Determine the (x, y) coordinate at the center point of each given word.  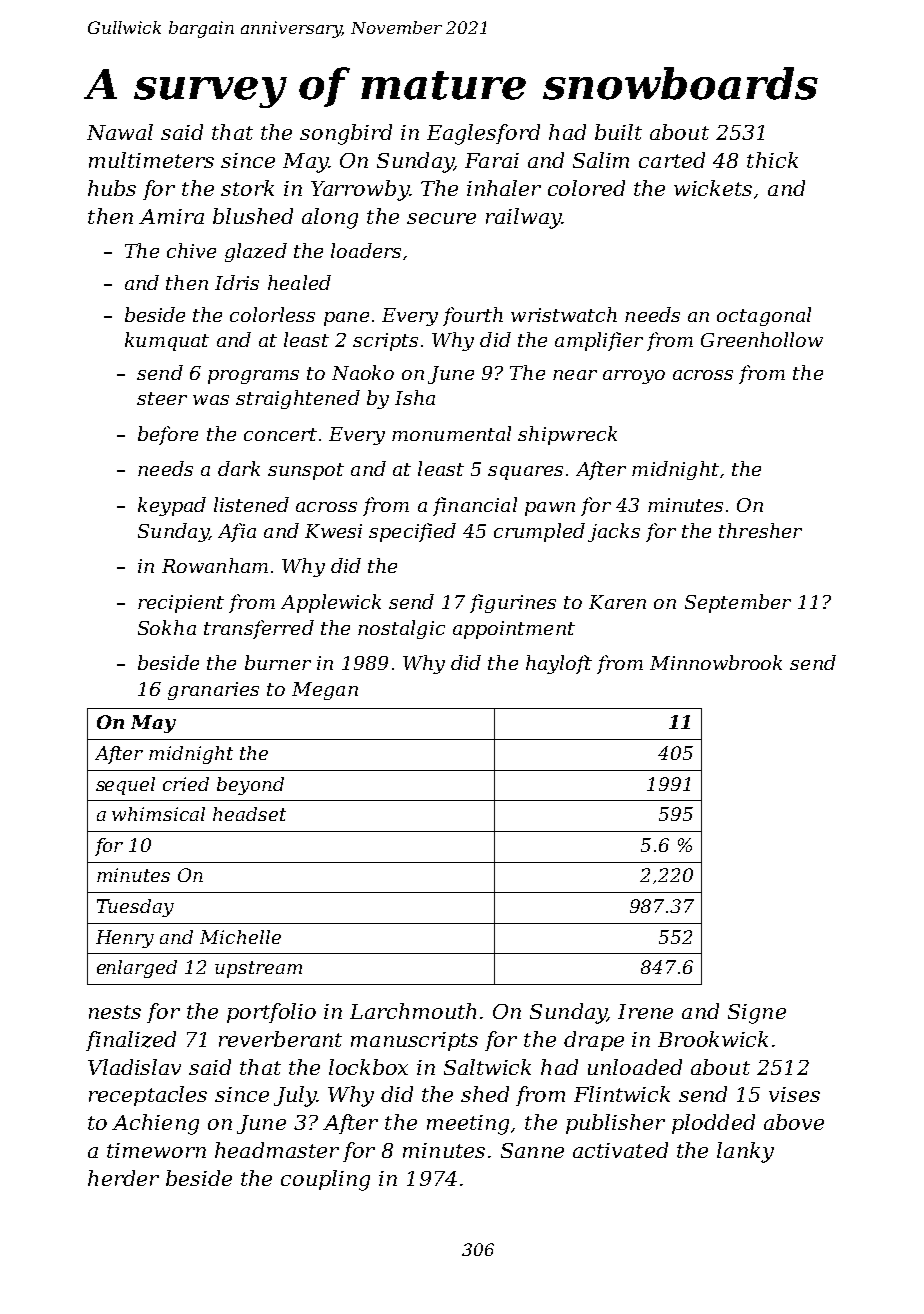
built (618, 132)
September (738, 603)
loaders (366, 250)
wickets (713, 188)
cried (186, 784)
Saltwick (487, 1067)
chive (191, 250)
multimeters (151, 160)
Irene (645, 1011)
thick (772, 160)
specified (412, 532)
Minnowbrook (716, 662)
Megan (325, 691)
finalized (131, 1041)
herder (123, 1178)
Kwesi (333, 531)
